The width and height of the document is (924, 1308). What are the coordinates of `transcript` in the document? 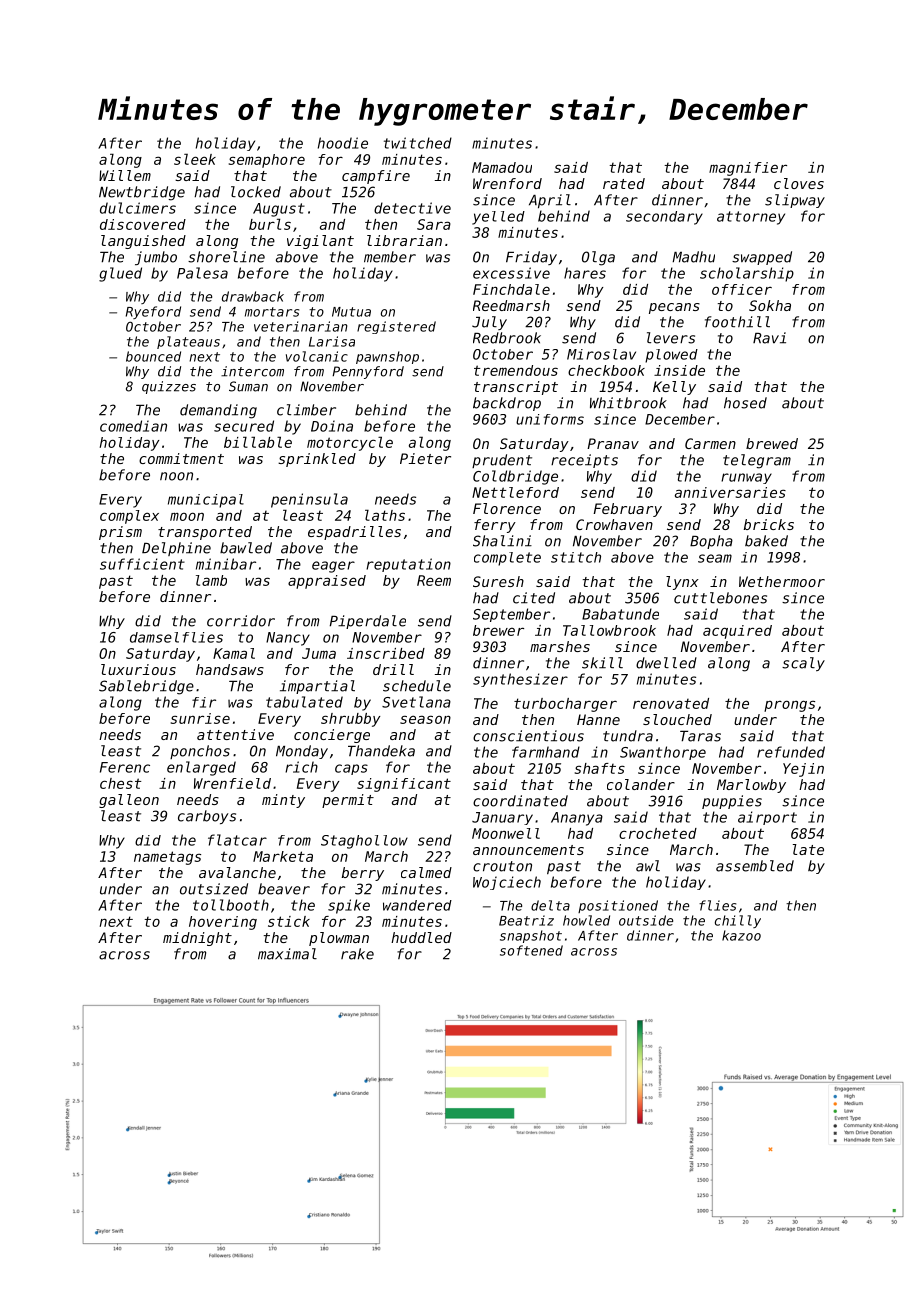 It's located at (516, 388).
